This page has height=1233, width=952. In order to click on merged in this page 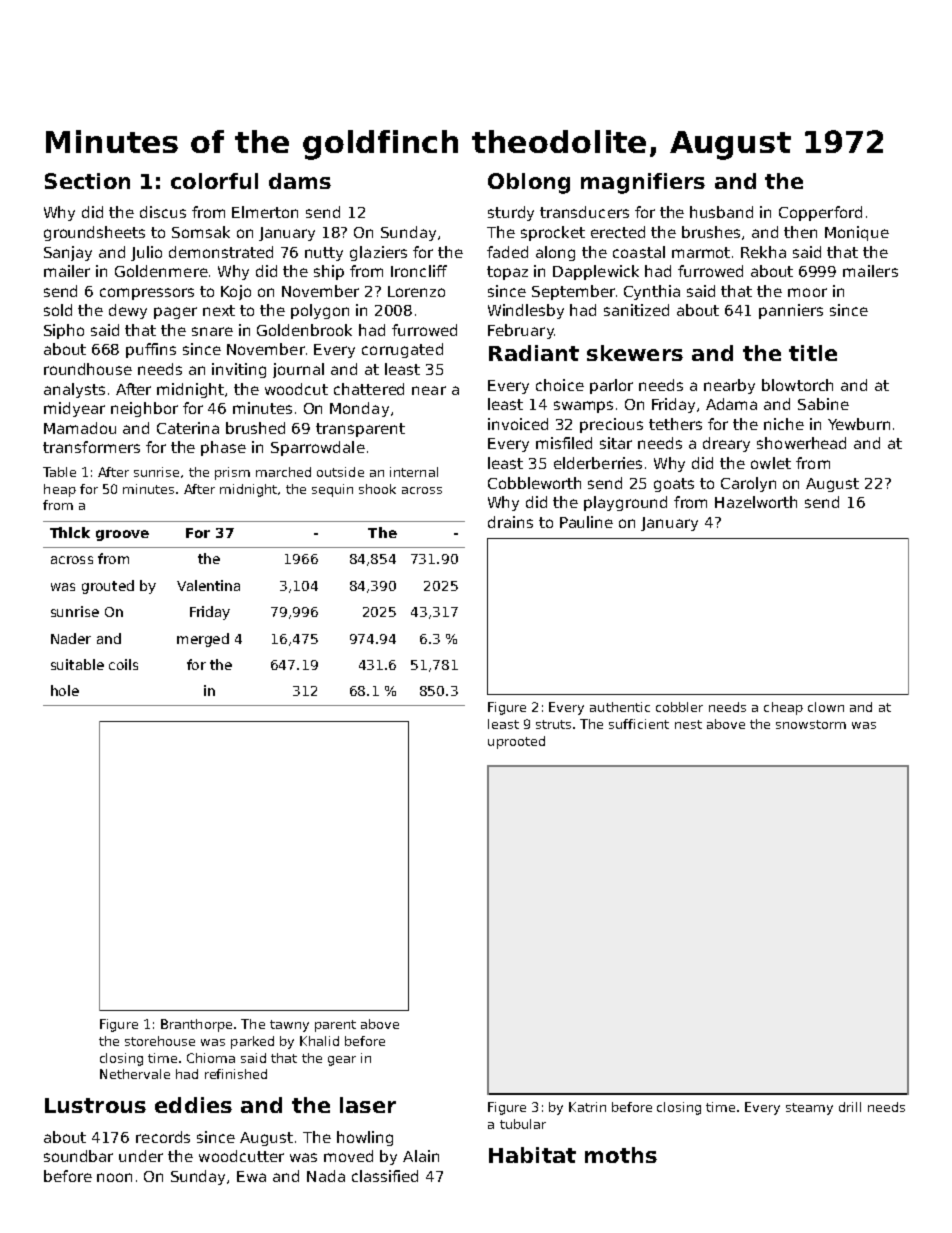, I will do `click(203, 640)`.
